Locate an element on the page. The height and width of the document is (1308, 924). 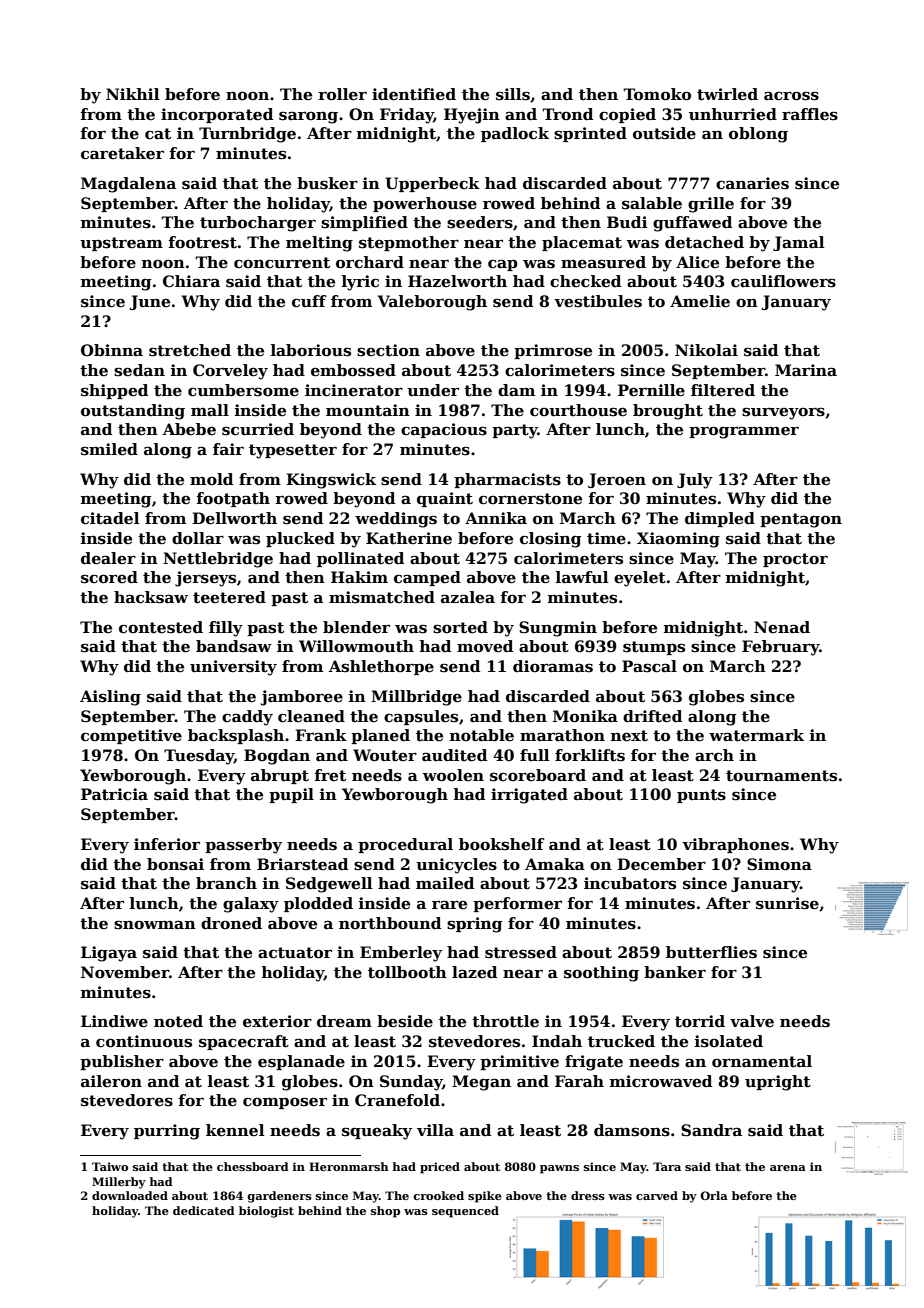
soothing is located at coordinates (601, 974).
